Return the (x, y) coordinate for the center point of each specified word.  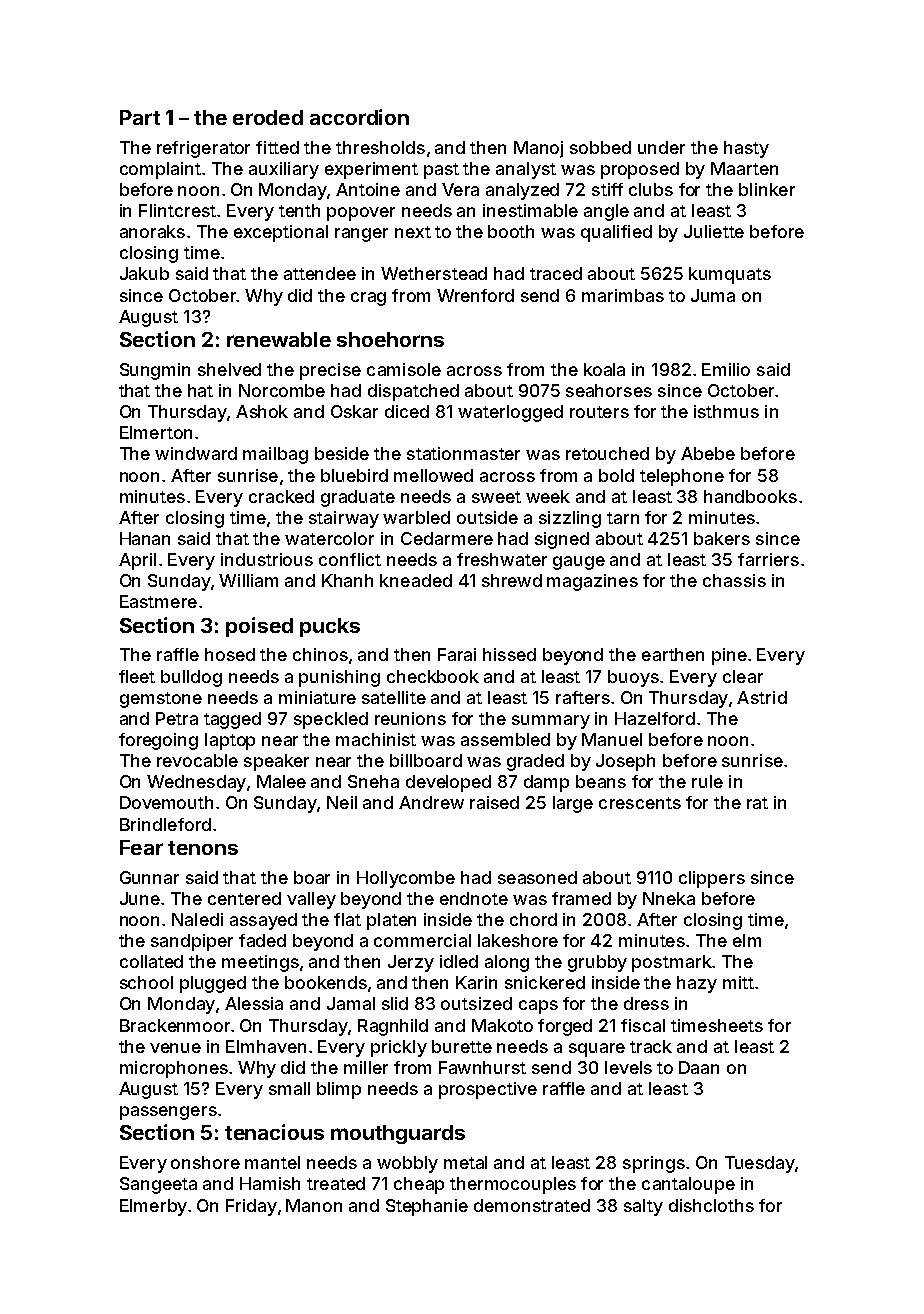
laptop (230, 741)
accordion (359, 117)
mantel (272, 1162)
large (573, 804)
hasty (746, 149)
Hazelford (655, 718)
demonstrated (532, 1205)
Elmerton (156, 432)
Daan (699, 1067)
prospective (488, 1090)
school (146, 982)
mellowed (433, 475)
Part (140, 117)
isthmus (726, 411)
